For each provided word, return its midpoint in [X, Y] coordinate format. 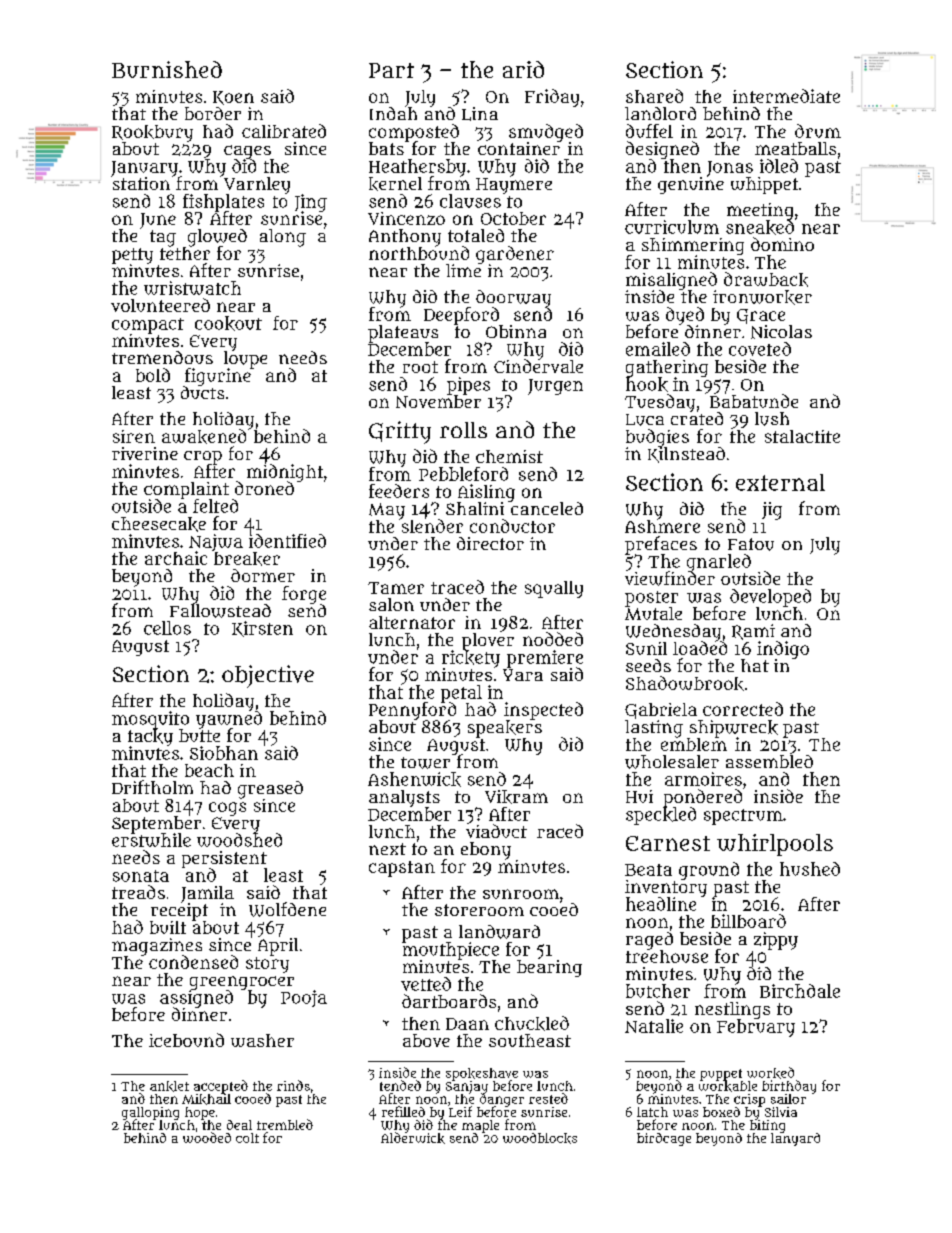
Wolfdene [287, 909]
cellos [167, 628]
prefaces [661, 545]
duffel [649, 131]
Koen [233, 98]
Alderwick [413, 1138]
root [420, 367]
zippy [776, 941]
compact [148, 326]
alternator [412, 622]
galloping [150, 1113]
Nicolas [781, 332]
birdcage [664, 1139]
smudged [546, 133]
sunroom [521, 894]
